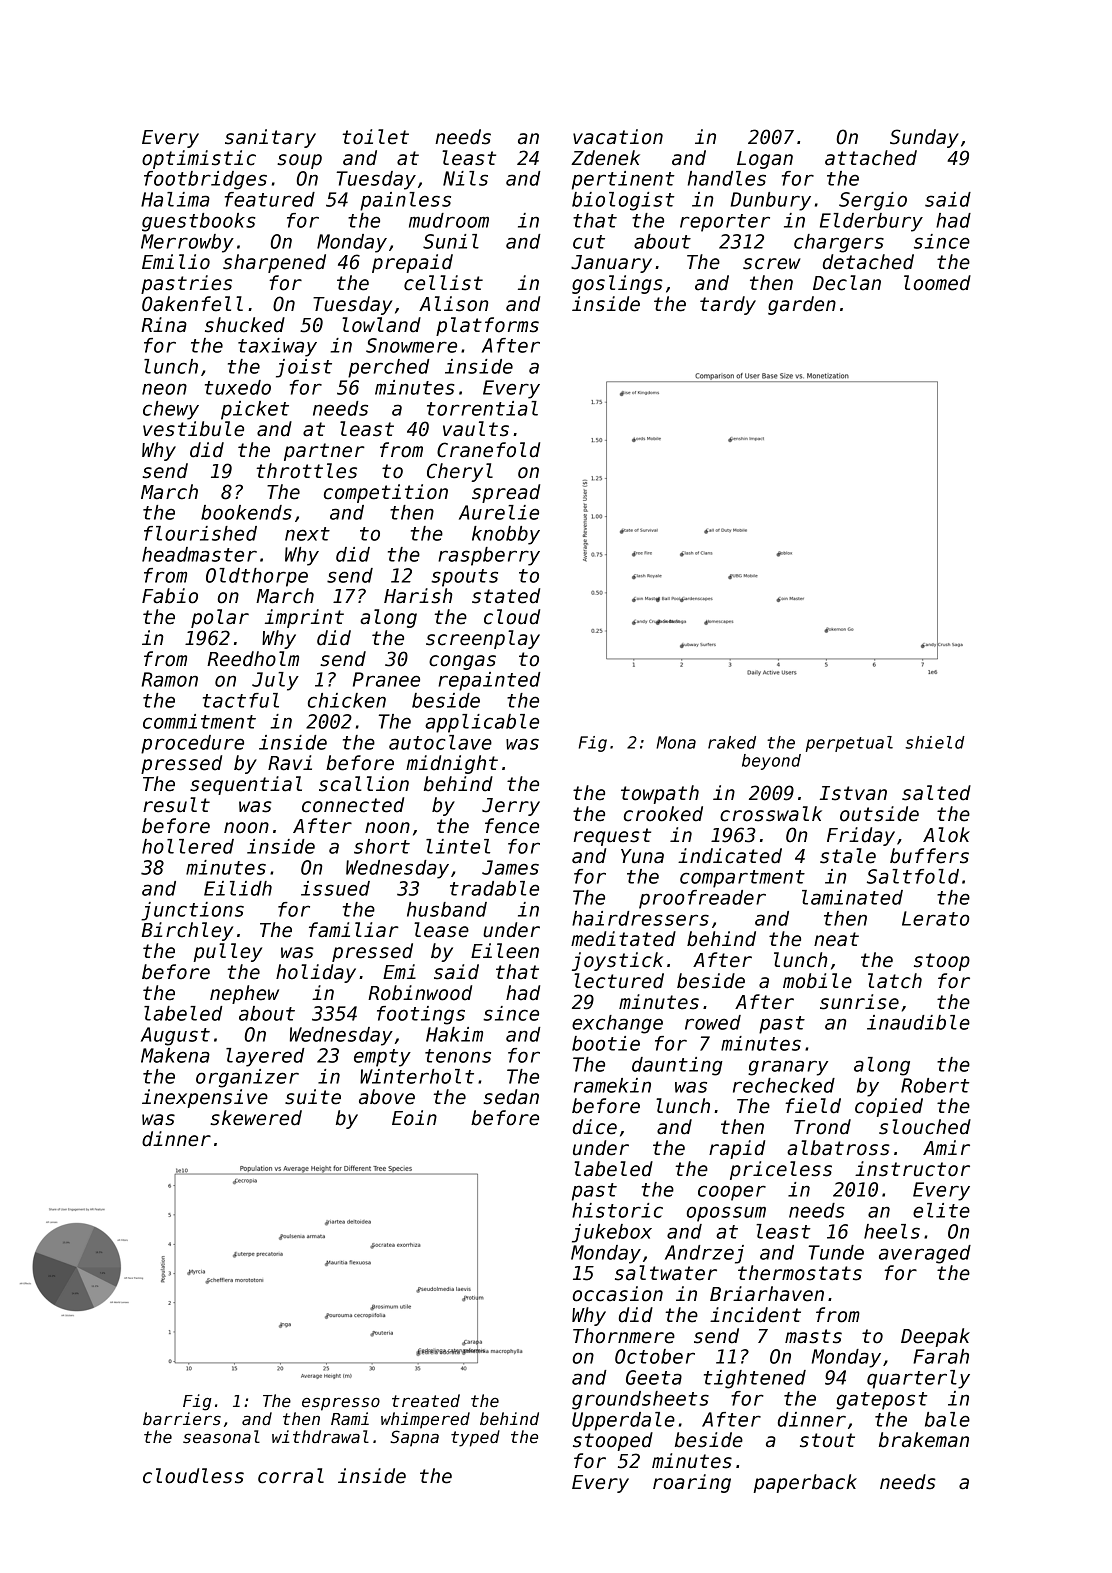 The width and height of the screenshot is (1112, 1573). I want to click on perched, so click(389, 368).
